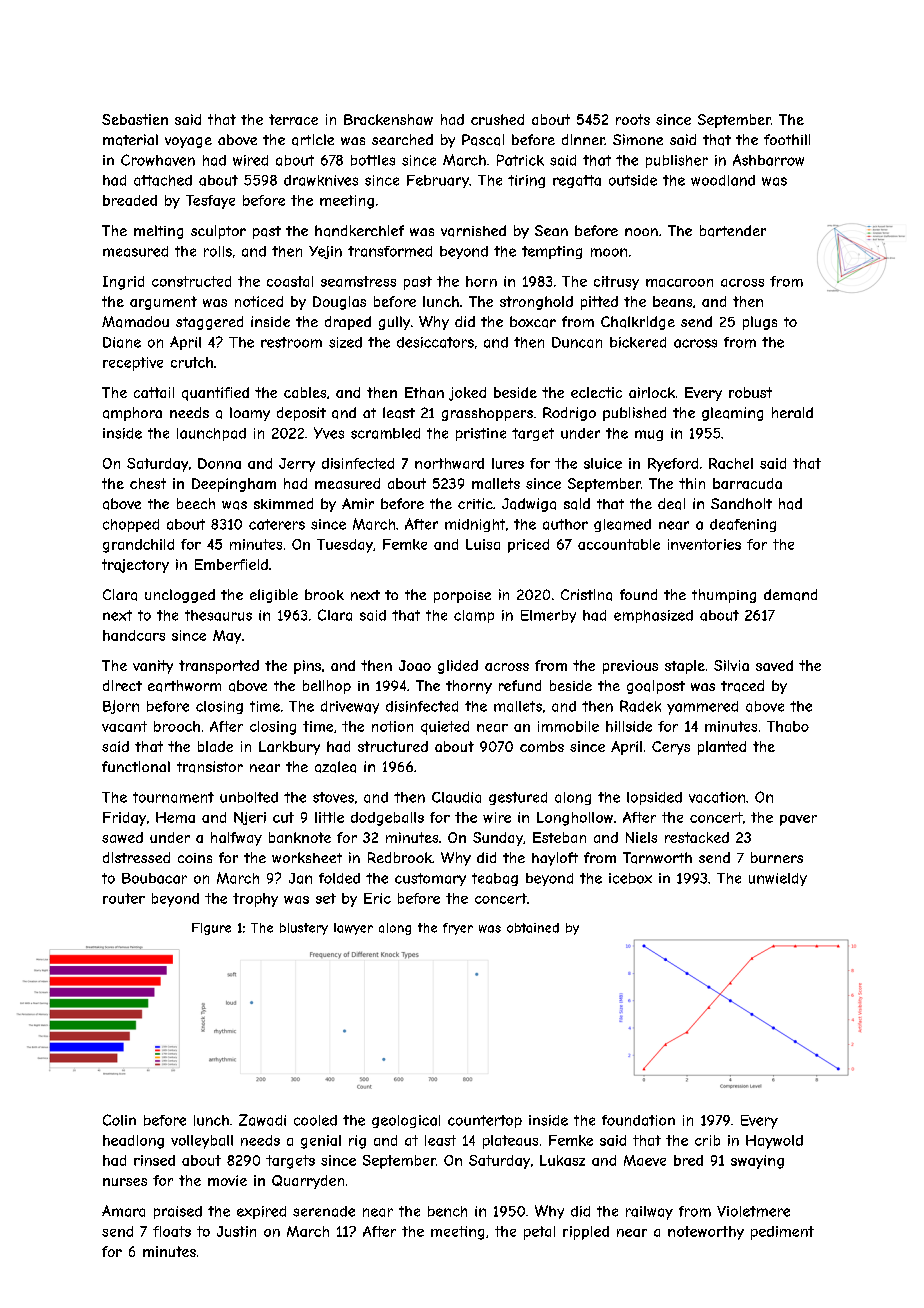 The image size is (924, 1308). I want to click on foothill, so click(787, 139).
